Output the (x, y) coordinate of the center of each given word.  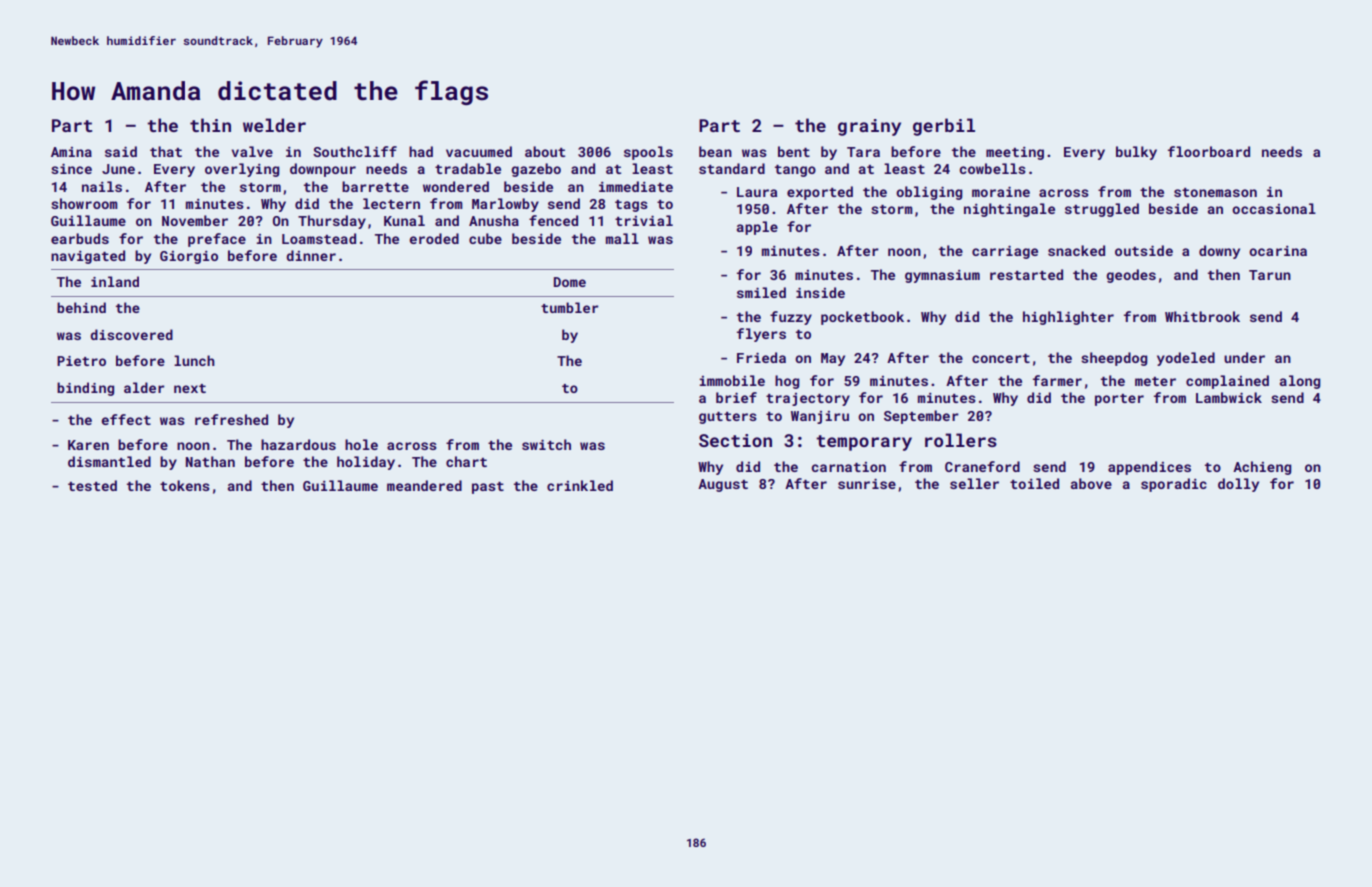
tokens (185, 485)
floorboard (1209, 151)
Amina (71, 152)
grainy (869, 127)
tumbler (570, 307)
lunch (194, 360)
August (723, 485)
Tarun (1270, 275)
